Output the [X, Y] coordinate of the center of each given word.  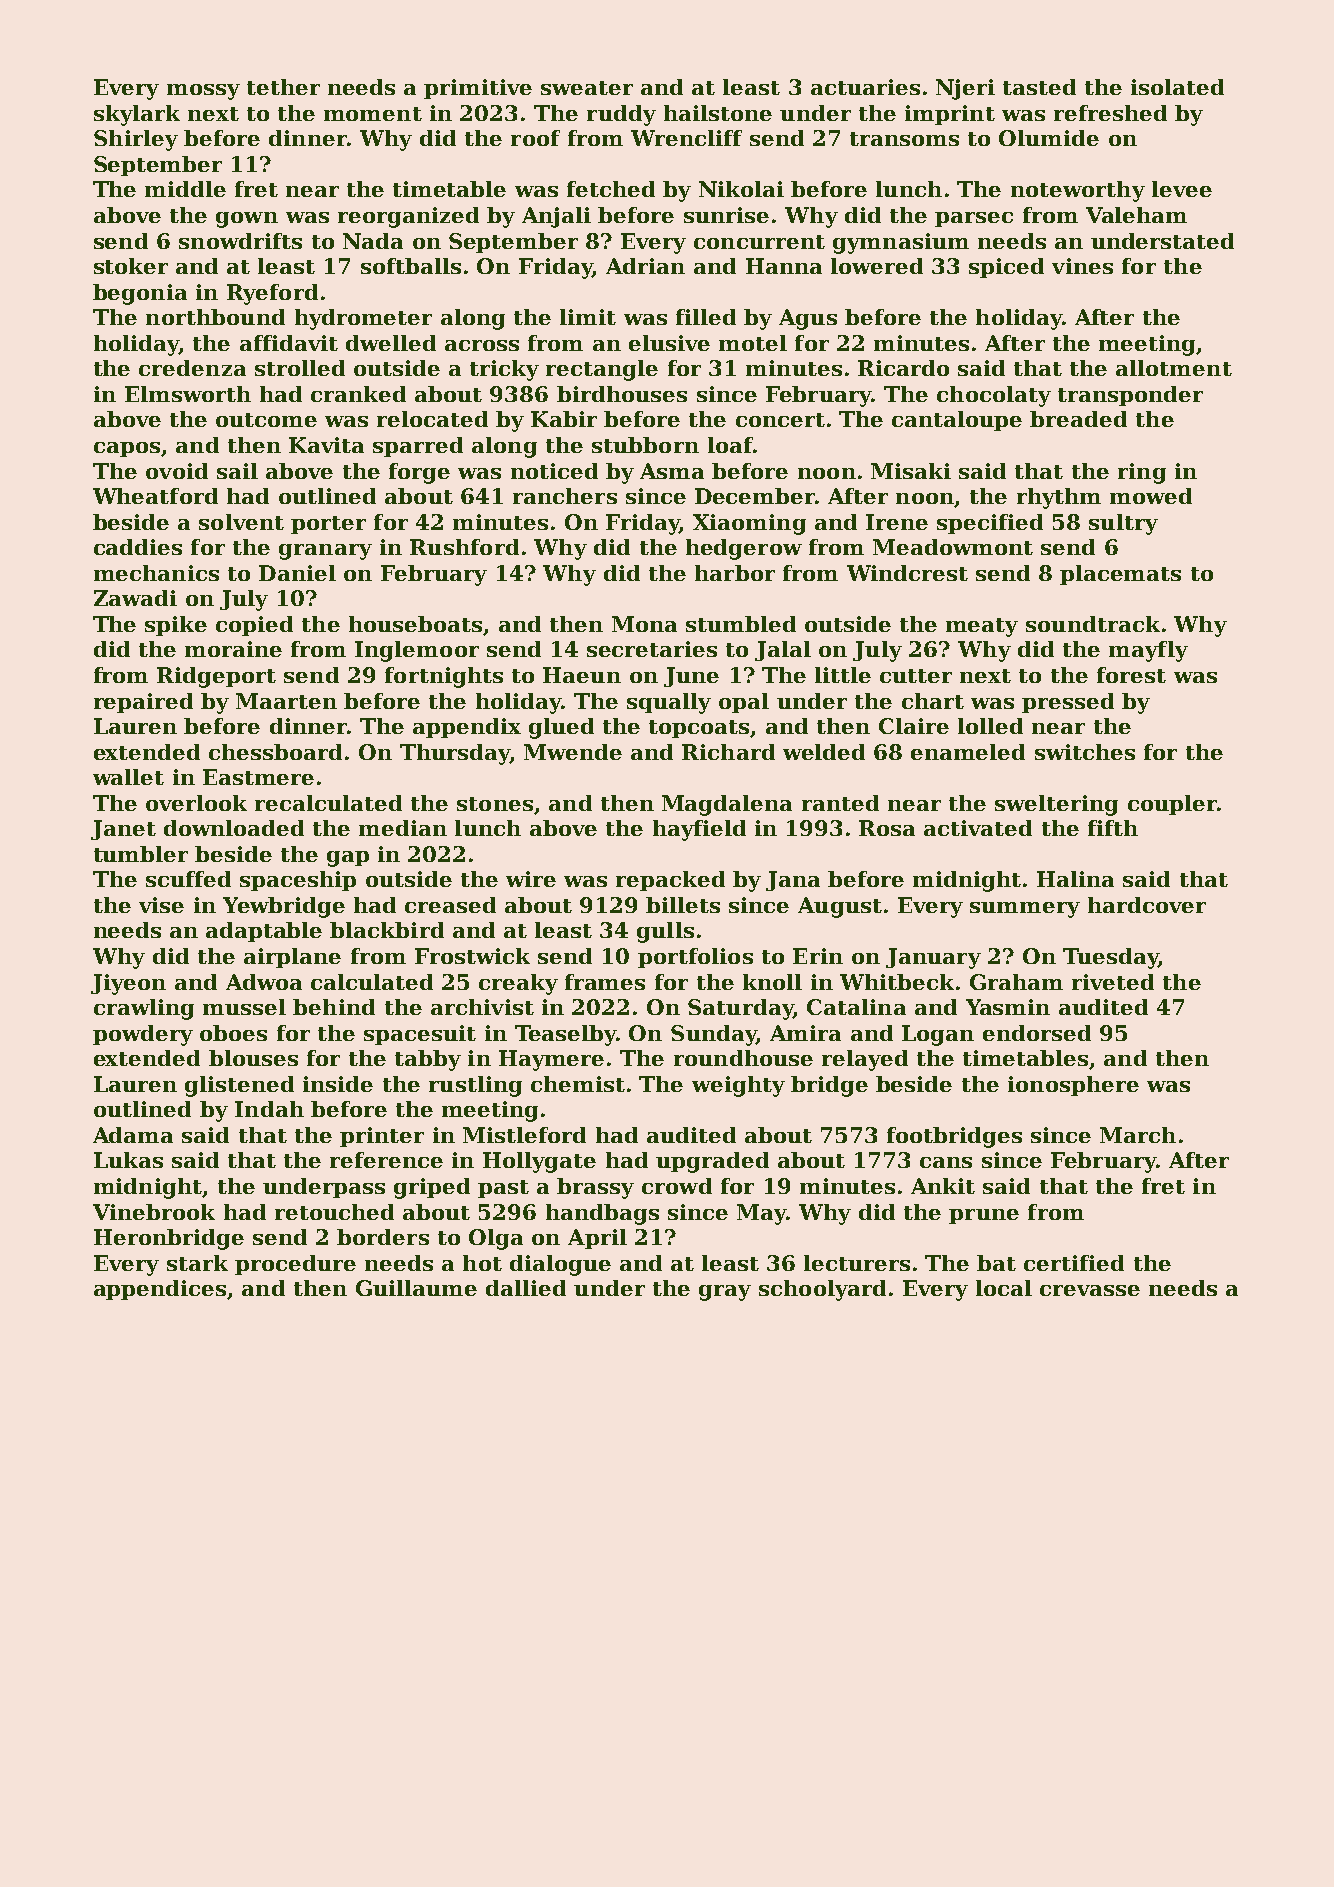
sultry [1123, 524]
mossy [203, 92]
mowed [1151, 496]
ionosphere [1073, 1086]
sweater [587, 88]
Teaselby [565, 1035]
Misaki [911, 471]
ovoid [177, 471]
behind [334, 1007]
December [755, 496]
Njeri [965, 89]
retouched [334, 1212]
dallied [526, 1288]
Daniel [297, 573]
